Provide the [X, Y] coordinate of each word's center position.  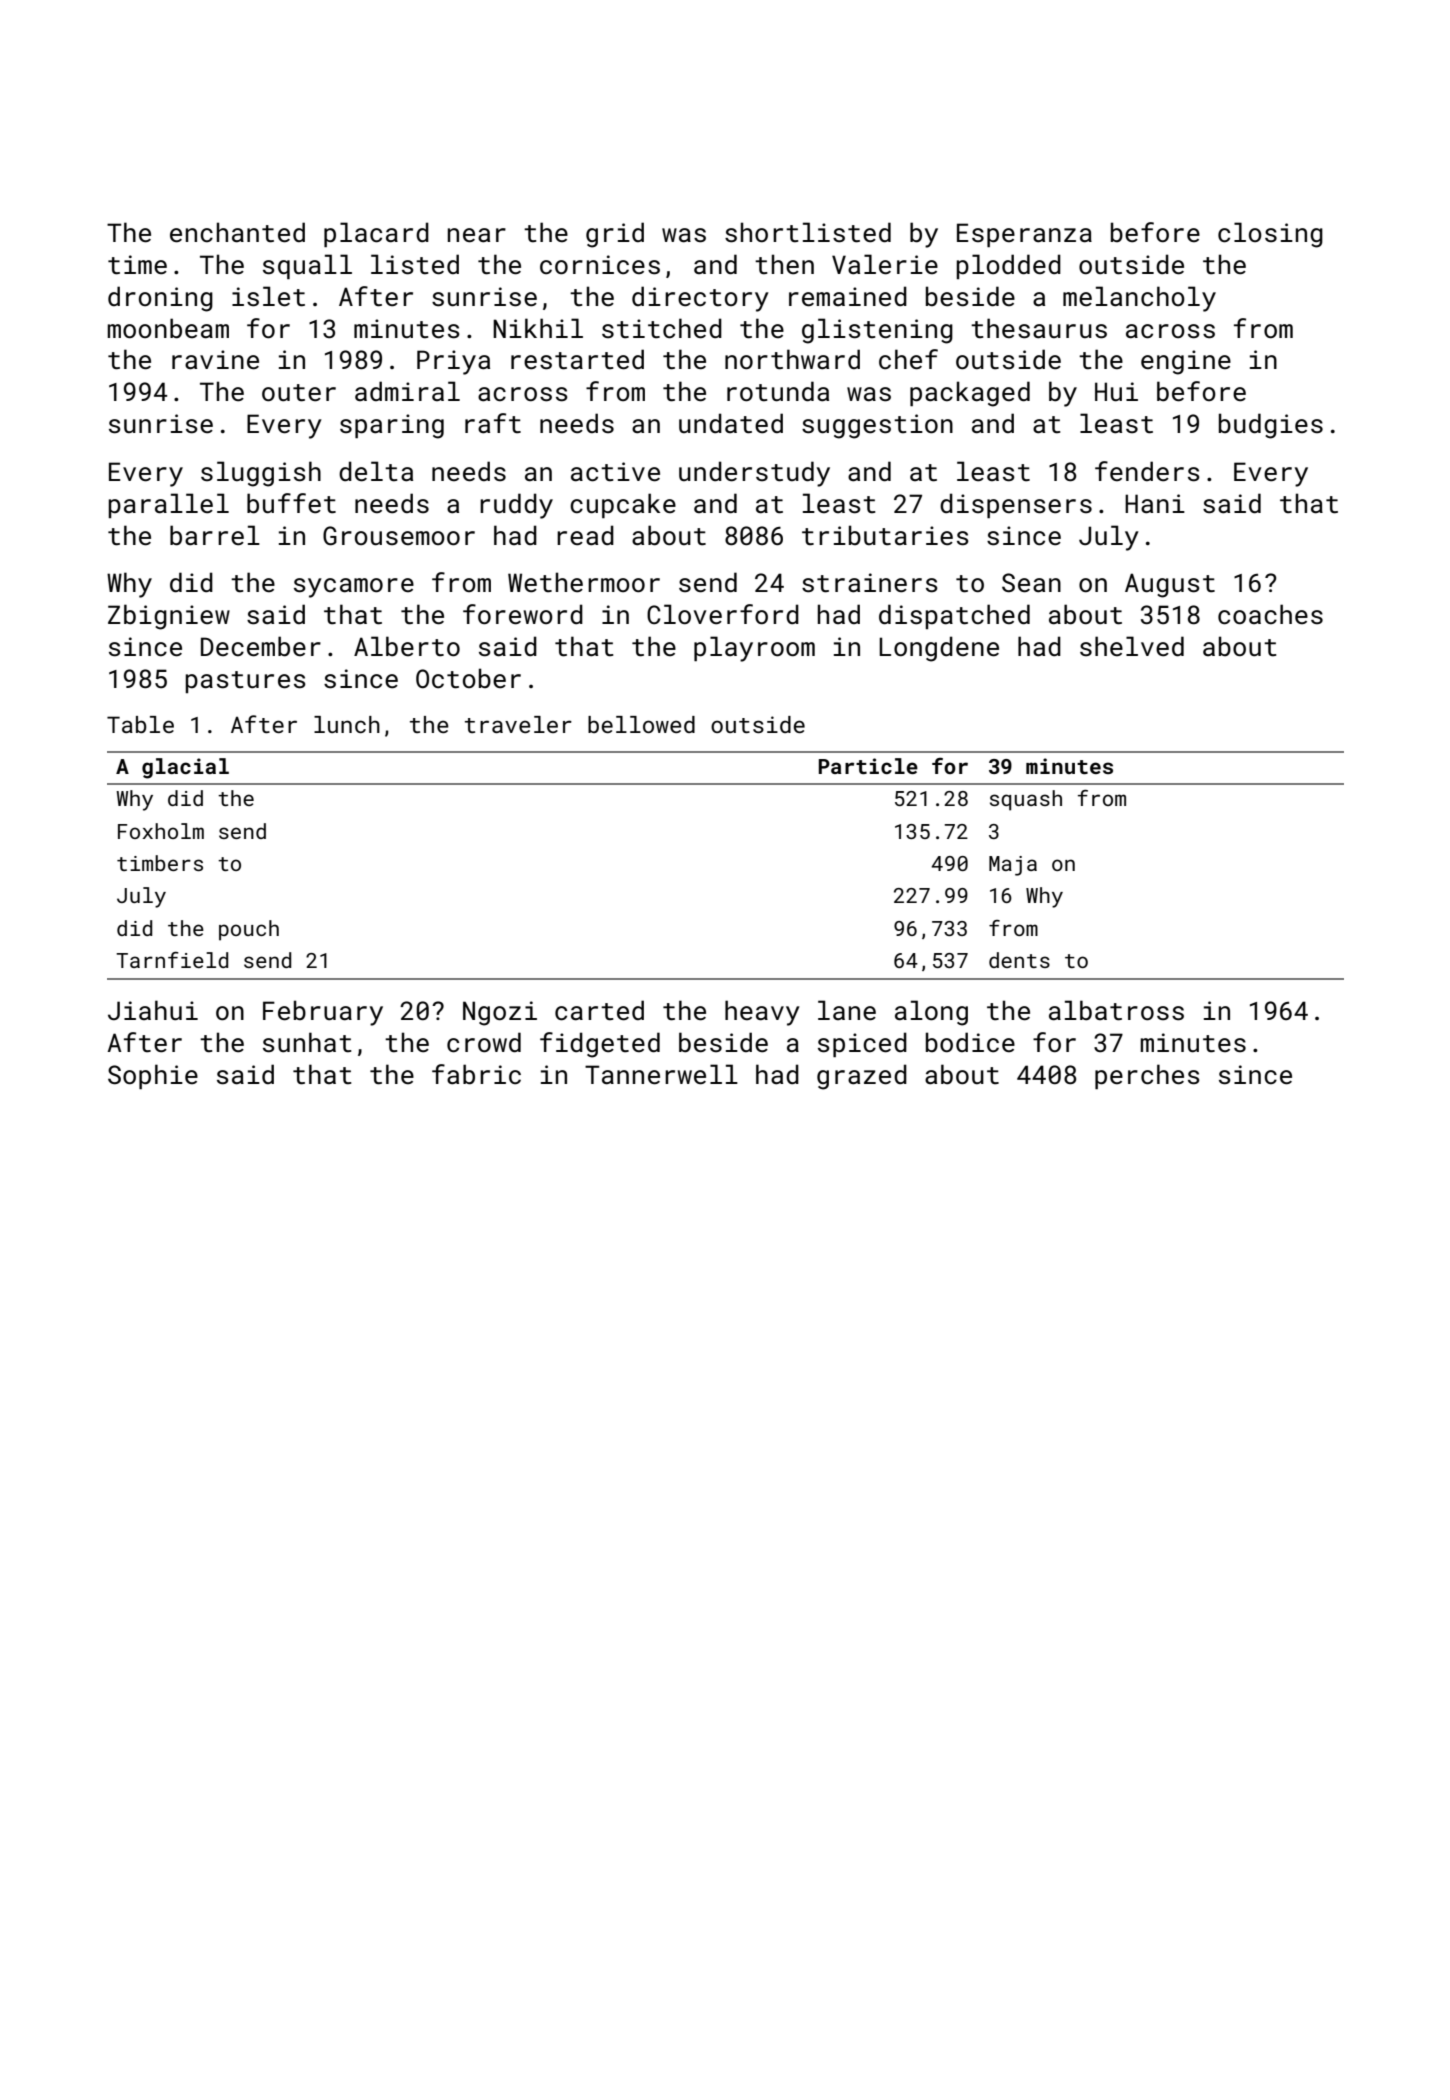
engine [1186, 362]
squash [1026, 800]
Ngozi [500, 1013]
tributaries [885, 535]
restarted [577, 359]
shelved [1132, 646]
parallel [169, 505]
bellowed [641, 724]
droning [160, 299]
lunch [347, 724]
